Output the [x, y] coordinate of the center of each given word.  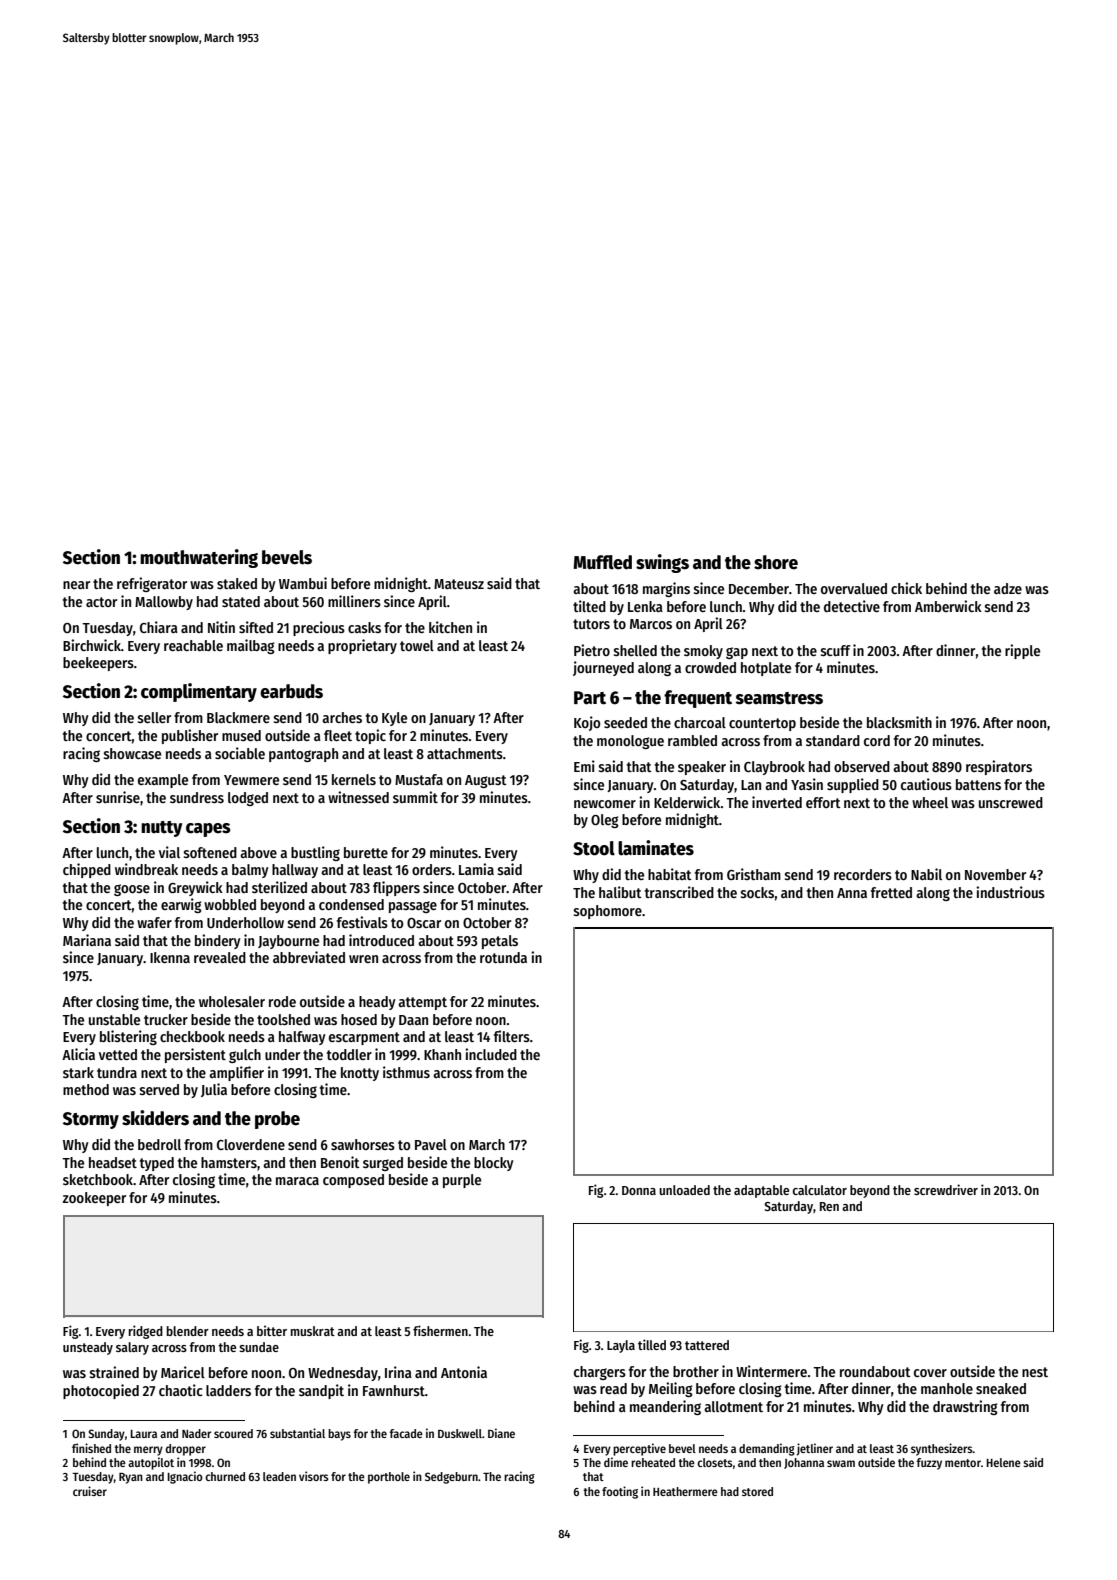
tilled [652, 1344]
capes [208, 830]
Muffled [602, 562]
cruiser [90, 1491]
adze [1008, 588]
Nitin [221, 627]
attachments [465, 753]
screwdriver [946, 1189]
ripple [1022, 651]
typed [157, 1164]
